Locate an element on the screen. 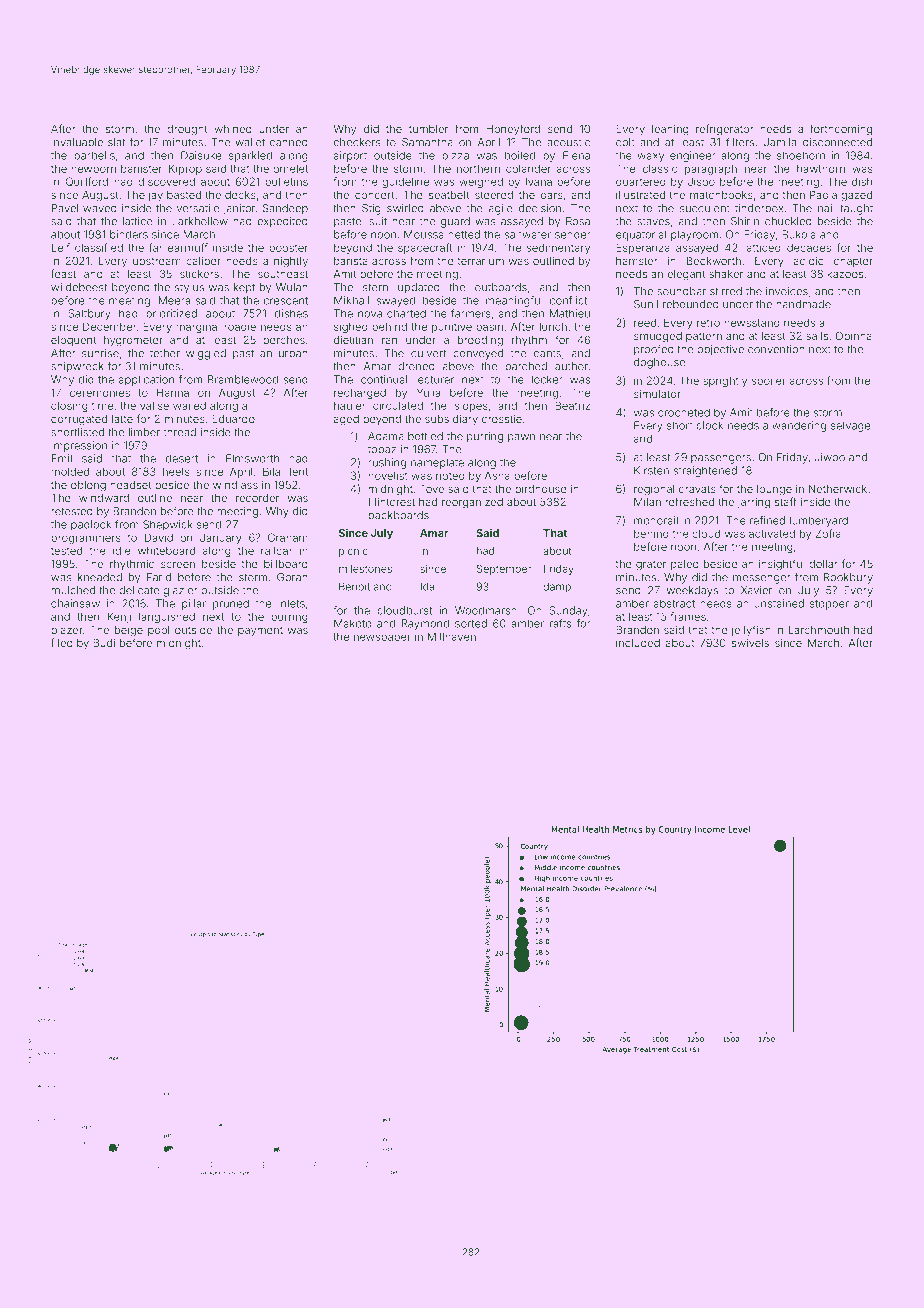 The image size is (924, 1308). netted is located at coordinates (464, 234).
